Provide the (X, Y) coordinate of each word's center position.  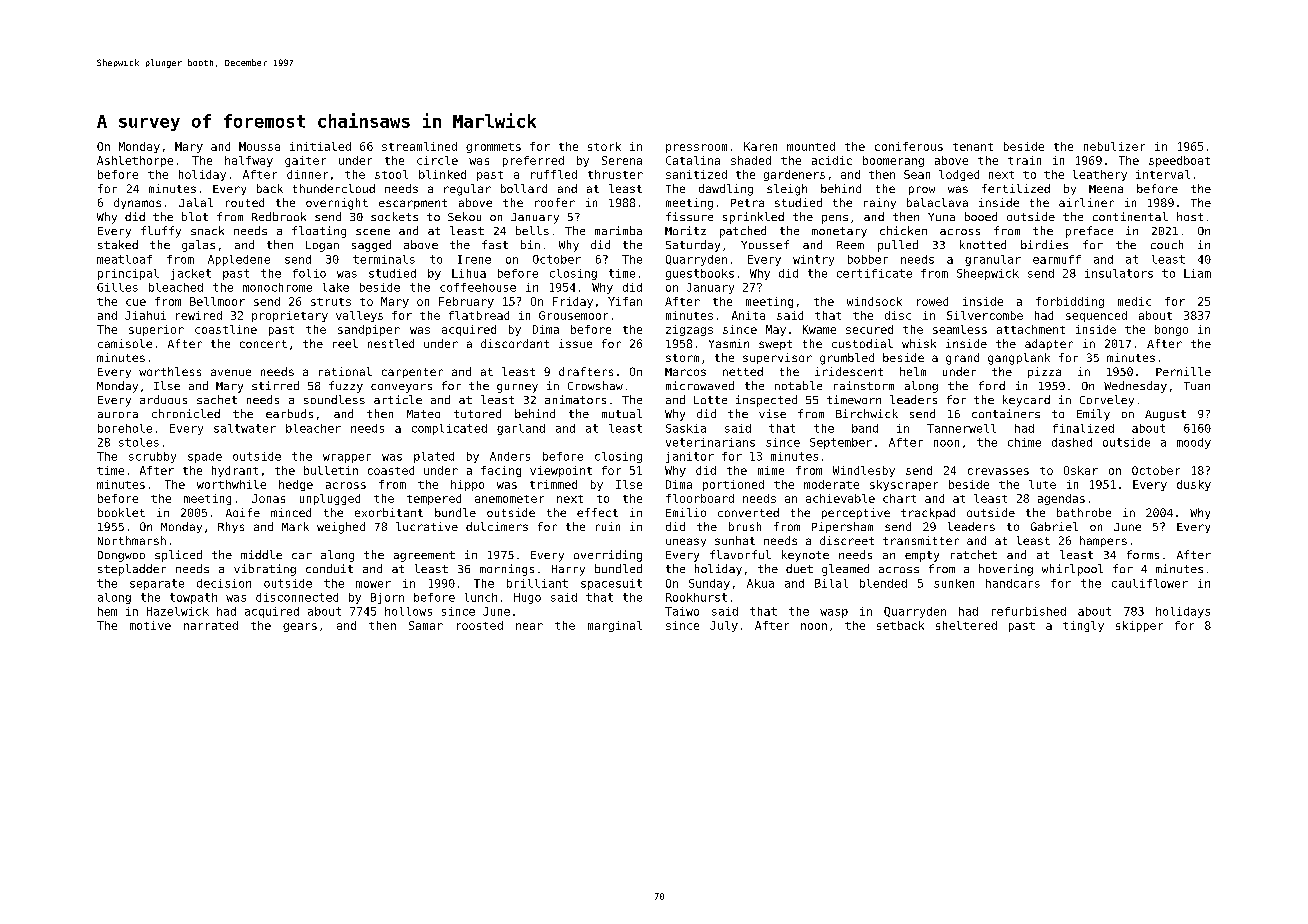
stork (604, 146)
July (724, 626)
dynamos (137, 203)
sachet (217, 399)
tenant (973, 147)
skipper (1139, 626)
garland (521, 429)
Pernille (1183, 371)
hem (107, 611)
